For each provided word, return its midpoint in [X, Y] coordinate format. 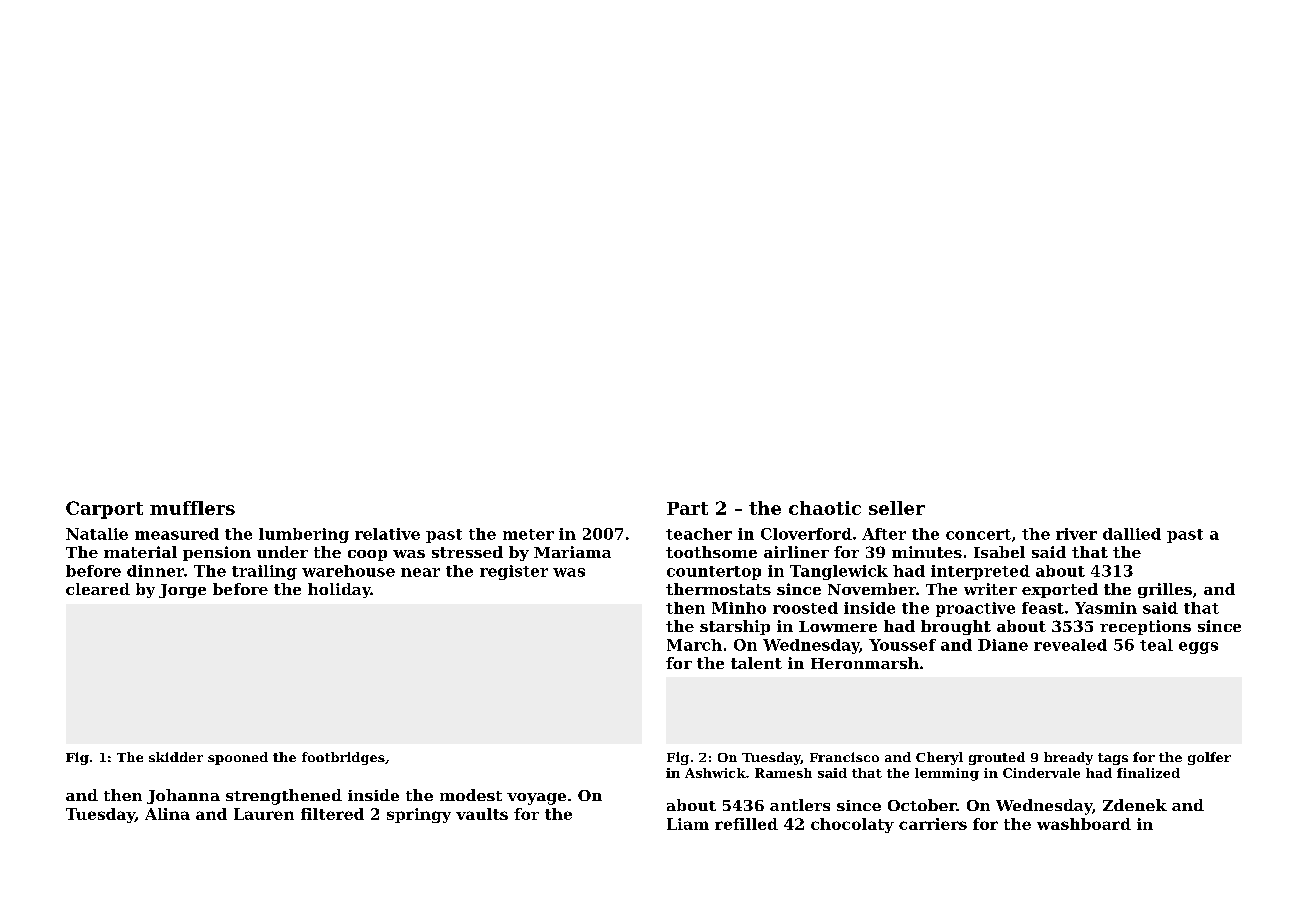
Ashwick [715, 773]
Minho [739, 608]
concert [978, 534]
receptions [1145, 627]
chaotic [825, 508]
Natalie [97, 534]
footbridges [343, 758]
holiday [339, 590]
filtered [332, 814]
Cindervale [1041, 773]
